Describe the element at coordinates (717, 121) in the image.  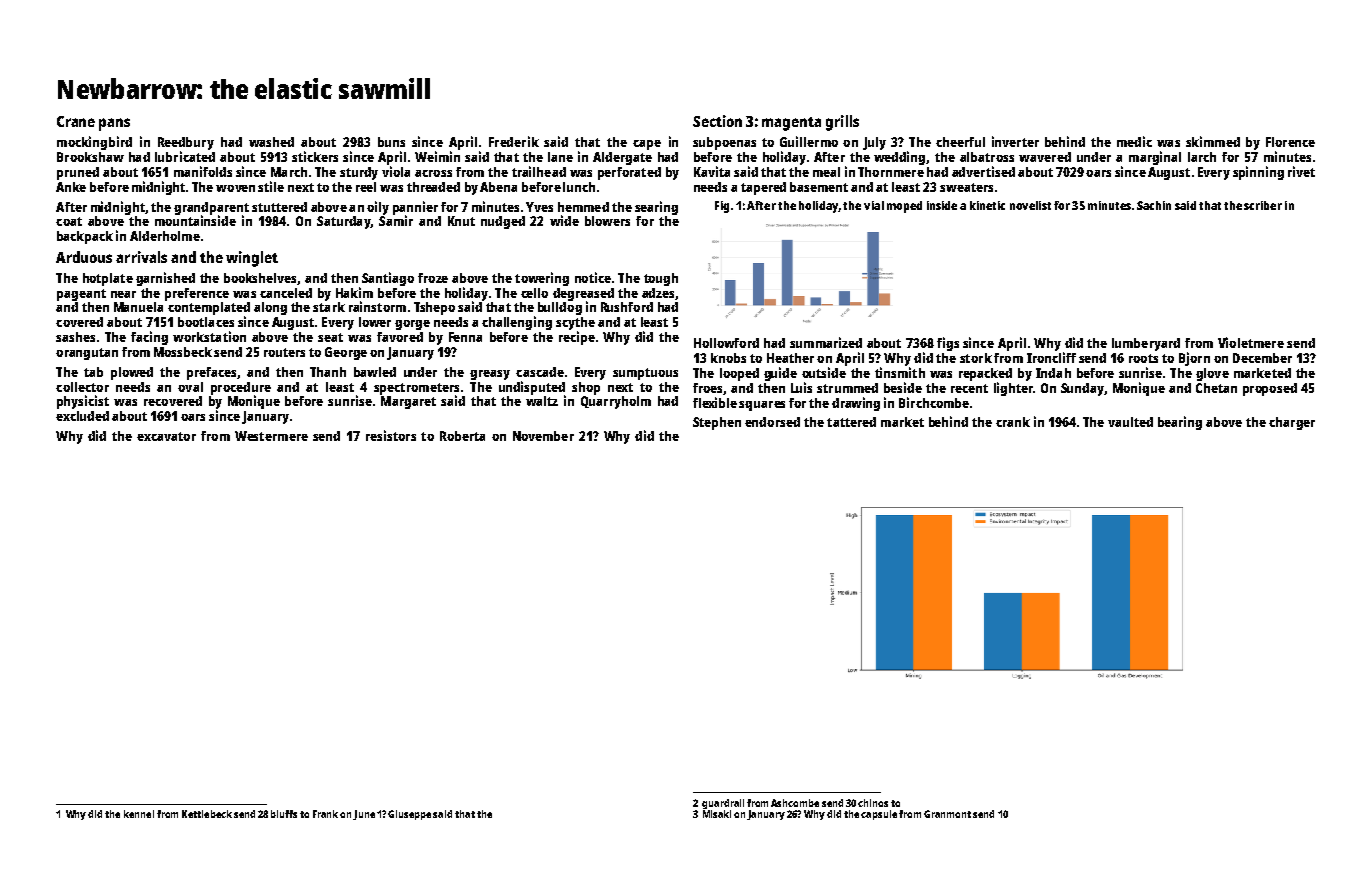
I see `Section` at that location.
